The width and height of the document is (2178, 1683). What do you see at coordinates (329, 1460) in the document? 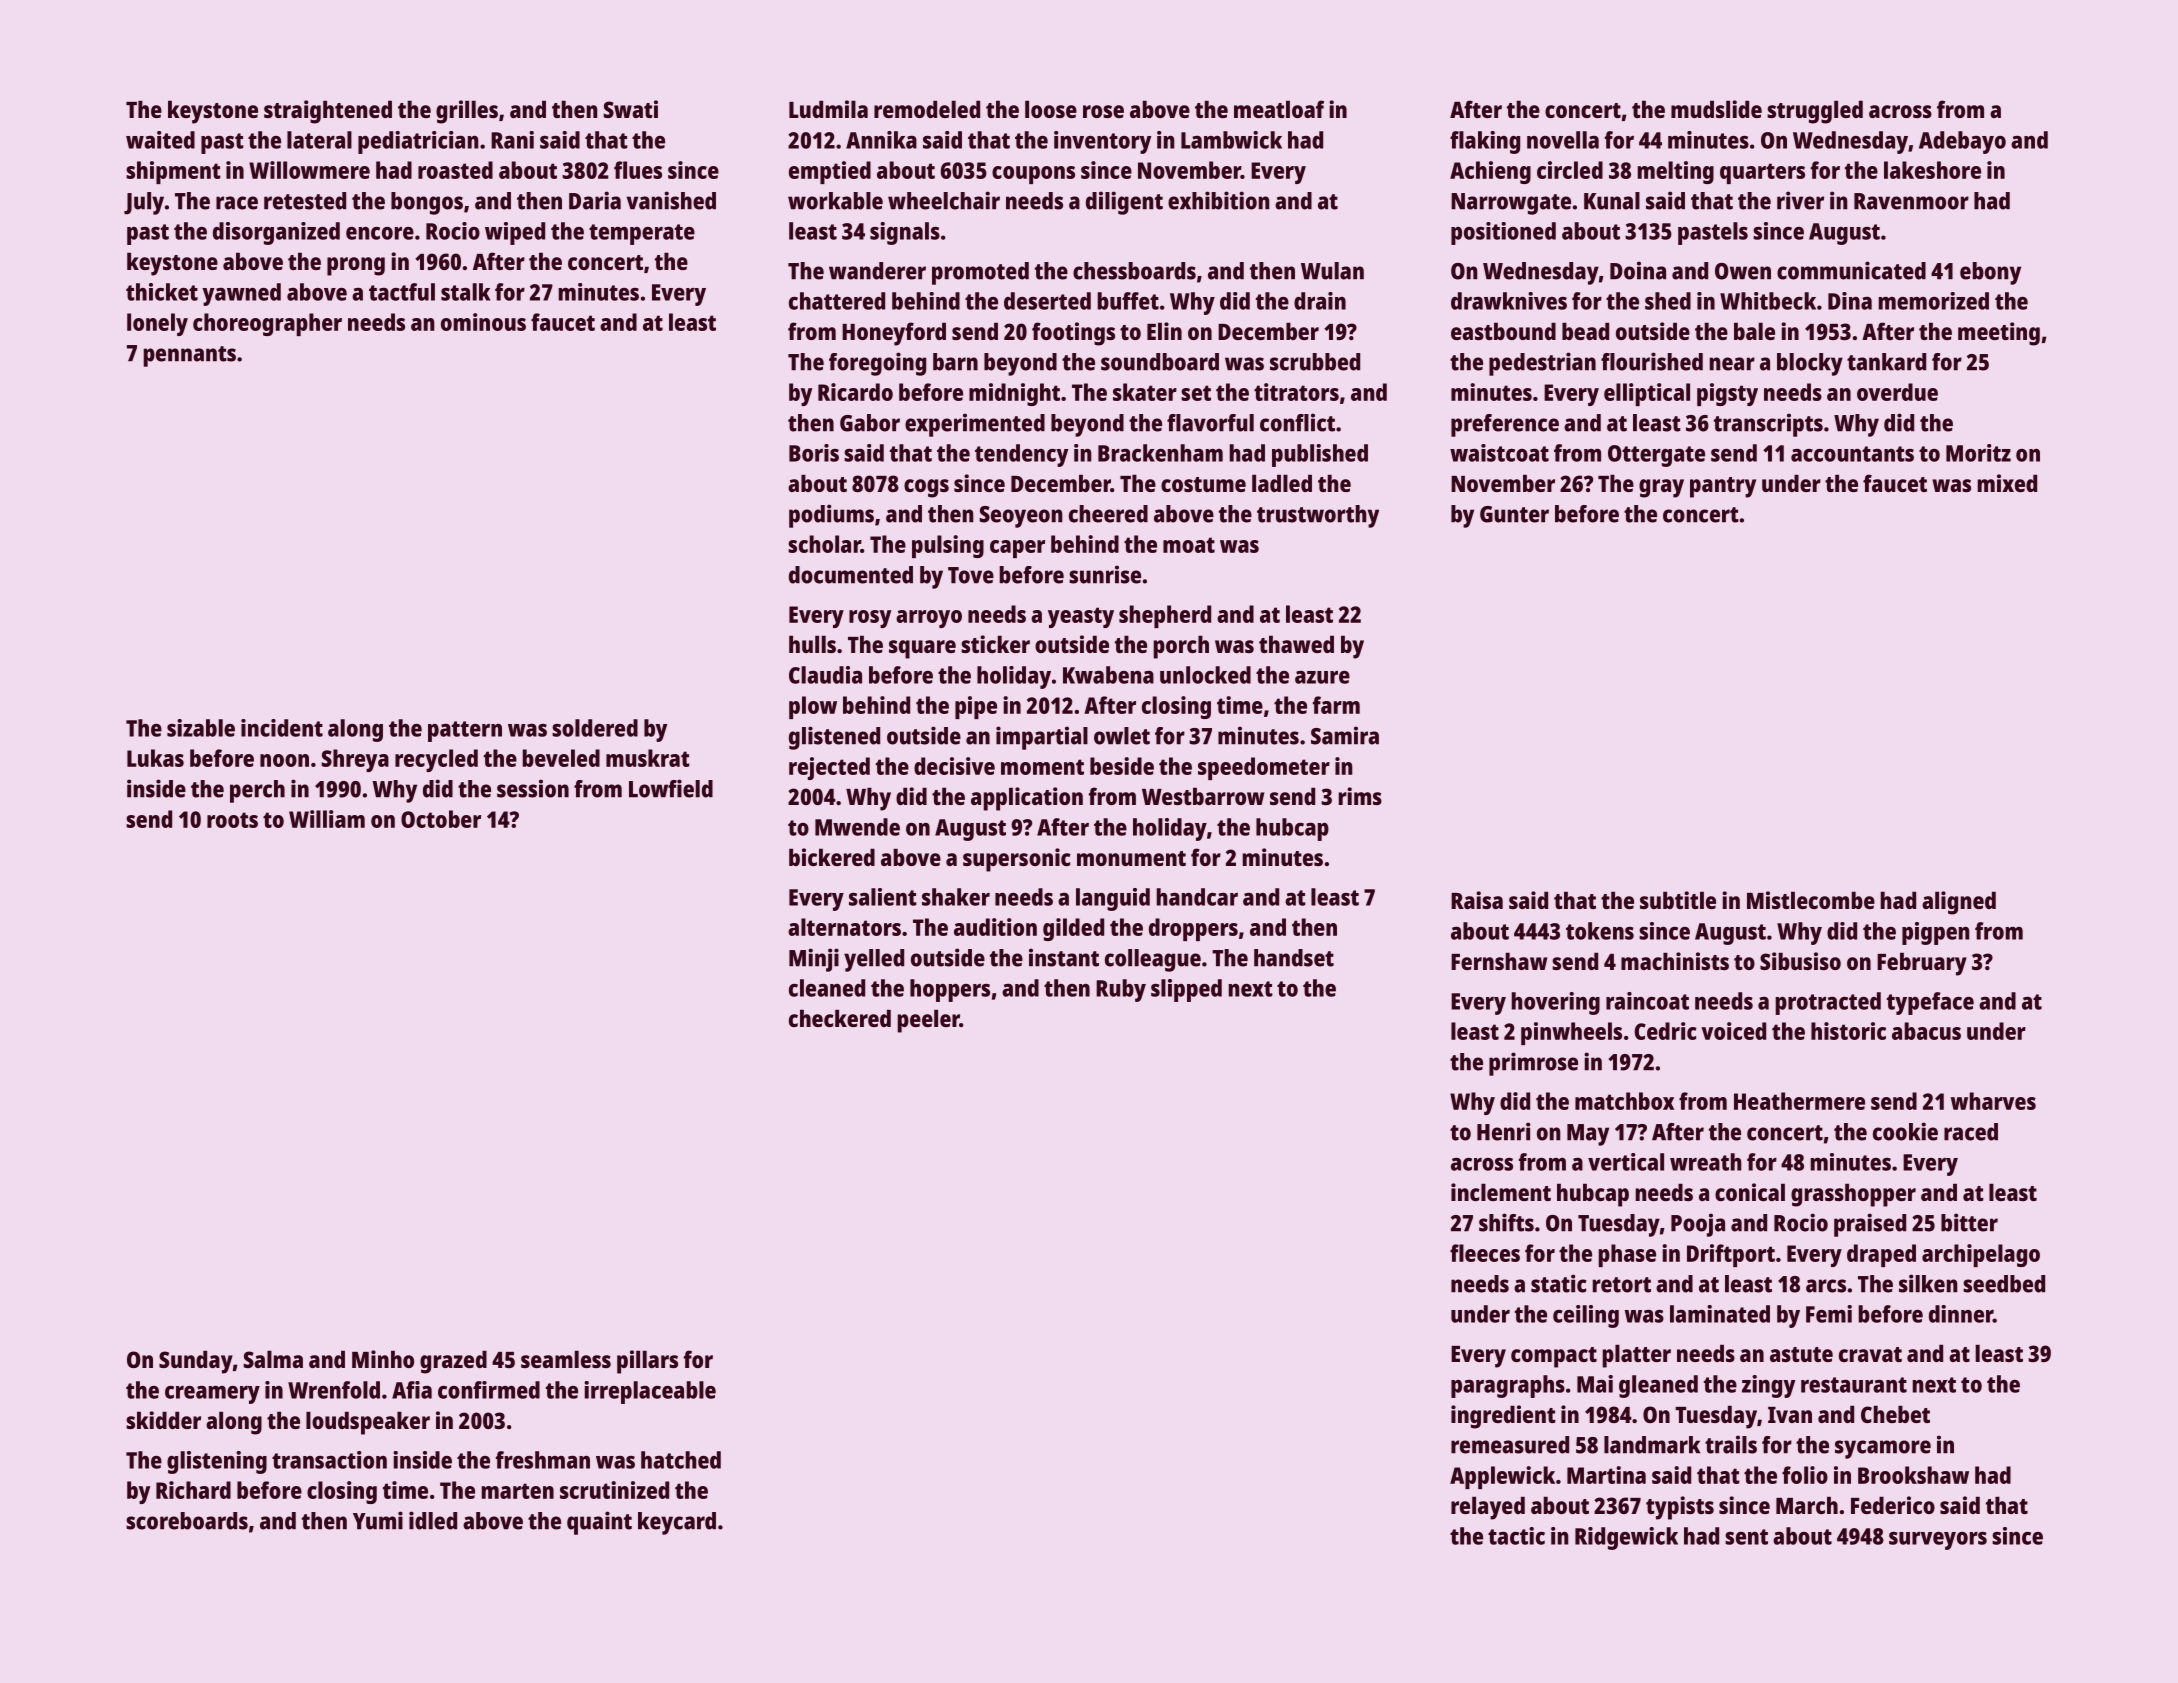
I see `transaction` at bounding box center [329, 1460].
